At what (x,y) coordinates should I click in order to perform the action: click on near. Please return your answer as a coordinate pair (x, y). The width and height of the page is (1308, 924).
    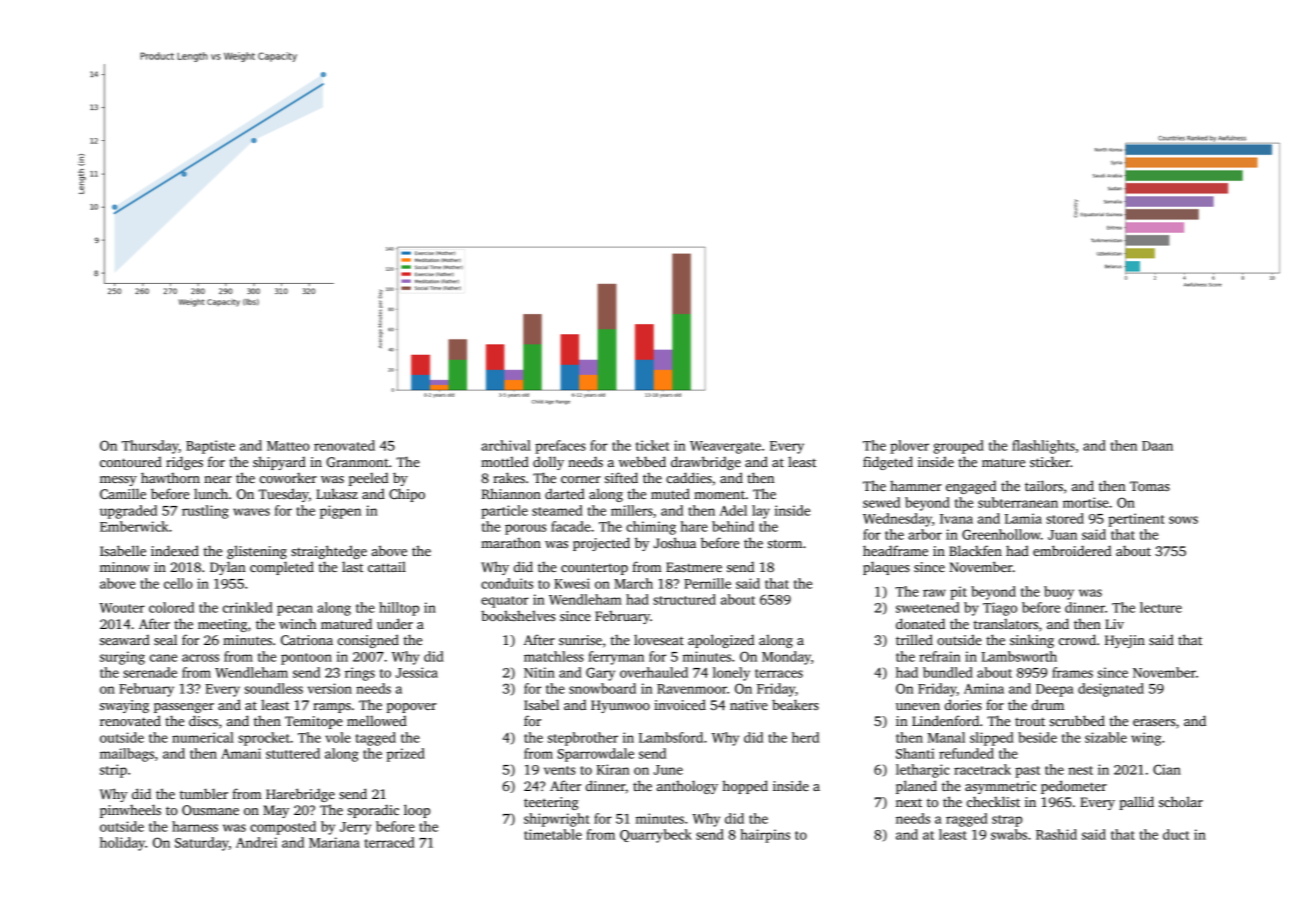
    Looking at the image, I should click on (218, 479).
